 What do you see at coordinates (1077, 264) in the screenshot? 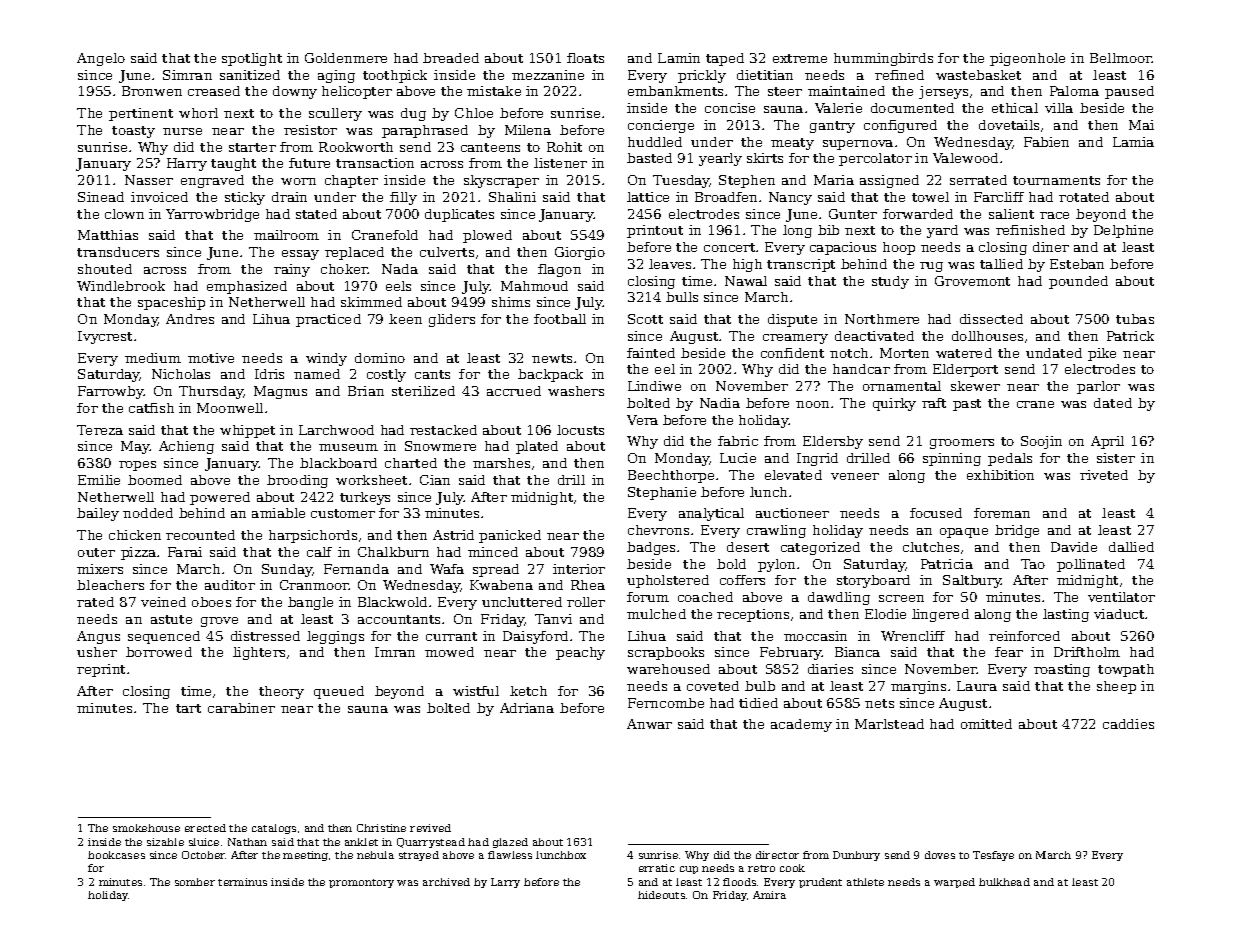
I see `Esteban` at bounding box center [1077, 264].
